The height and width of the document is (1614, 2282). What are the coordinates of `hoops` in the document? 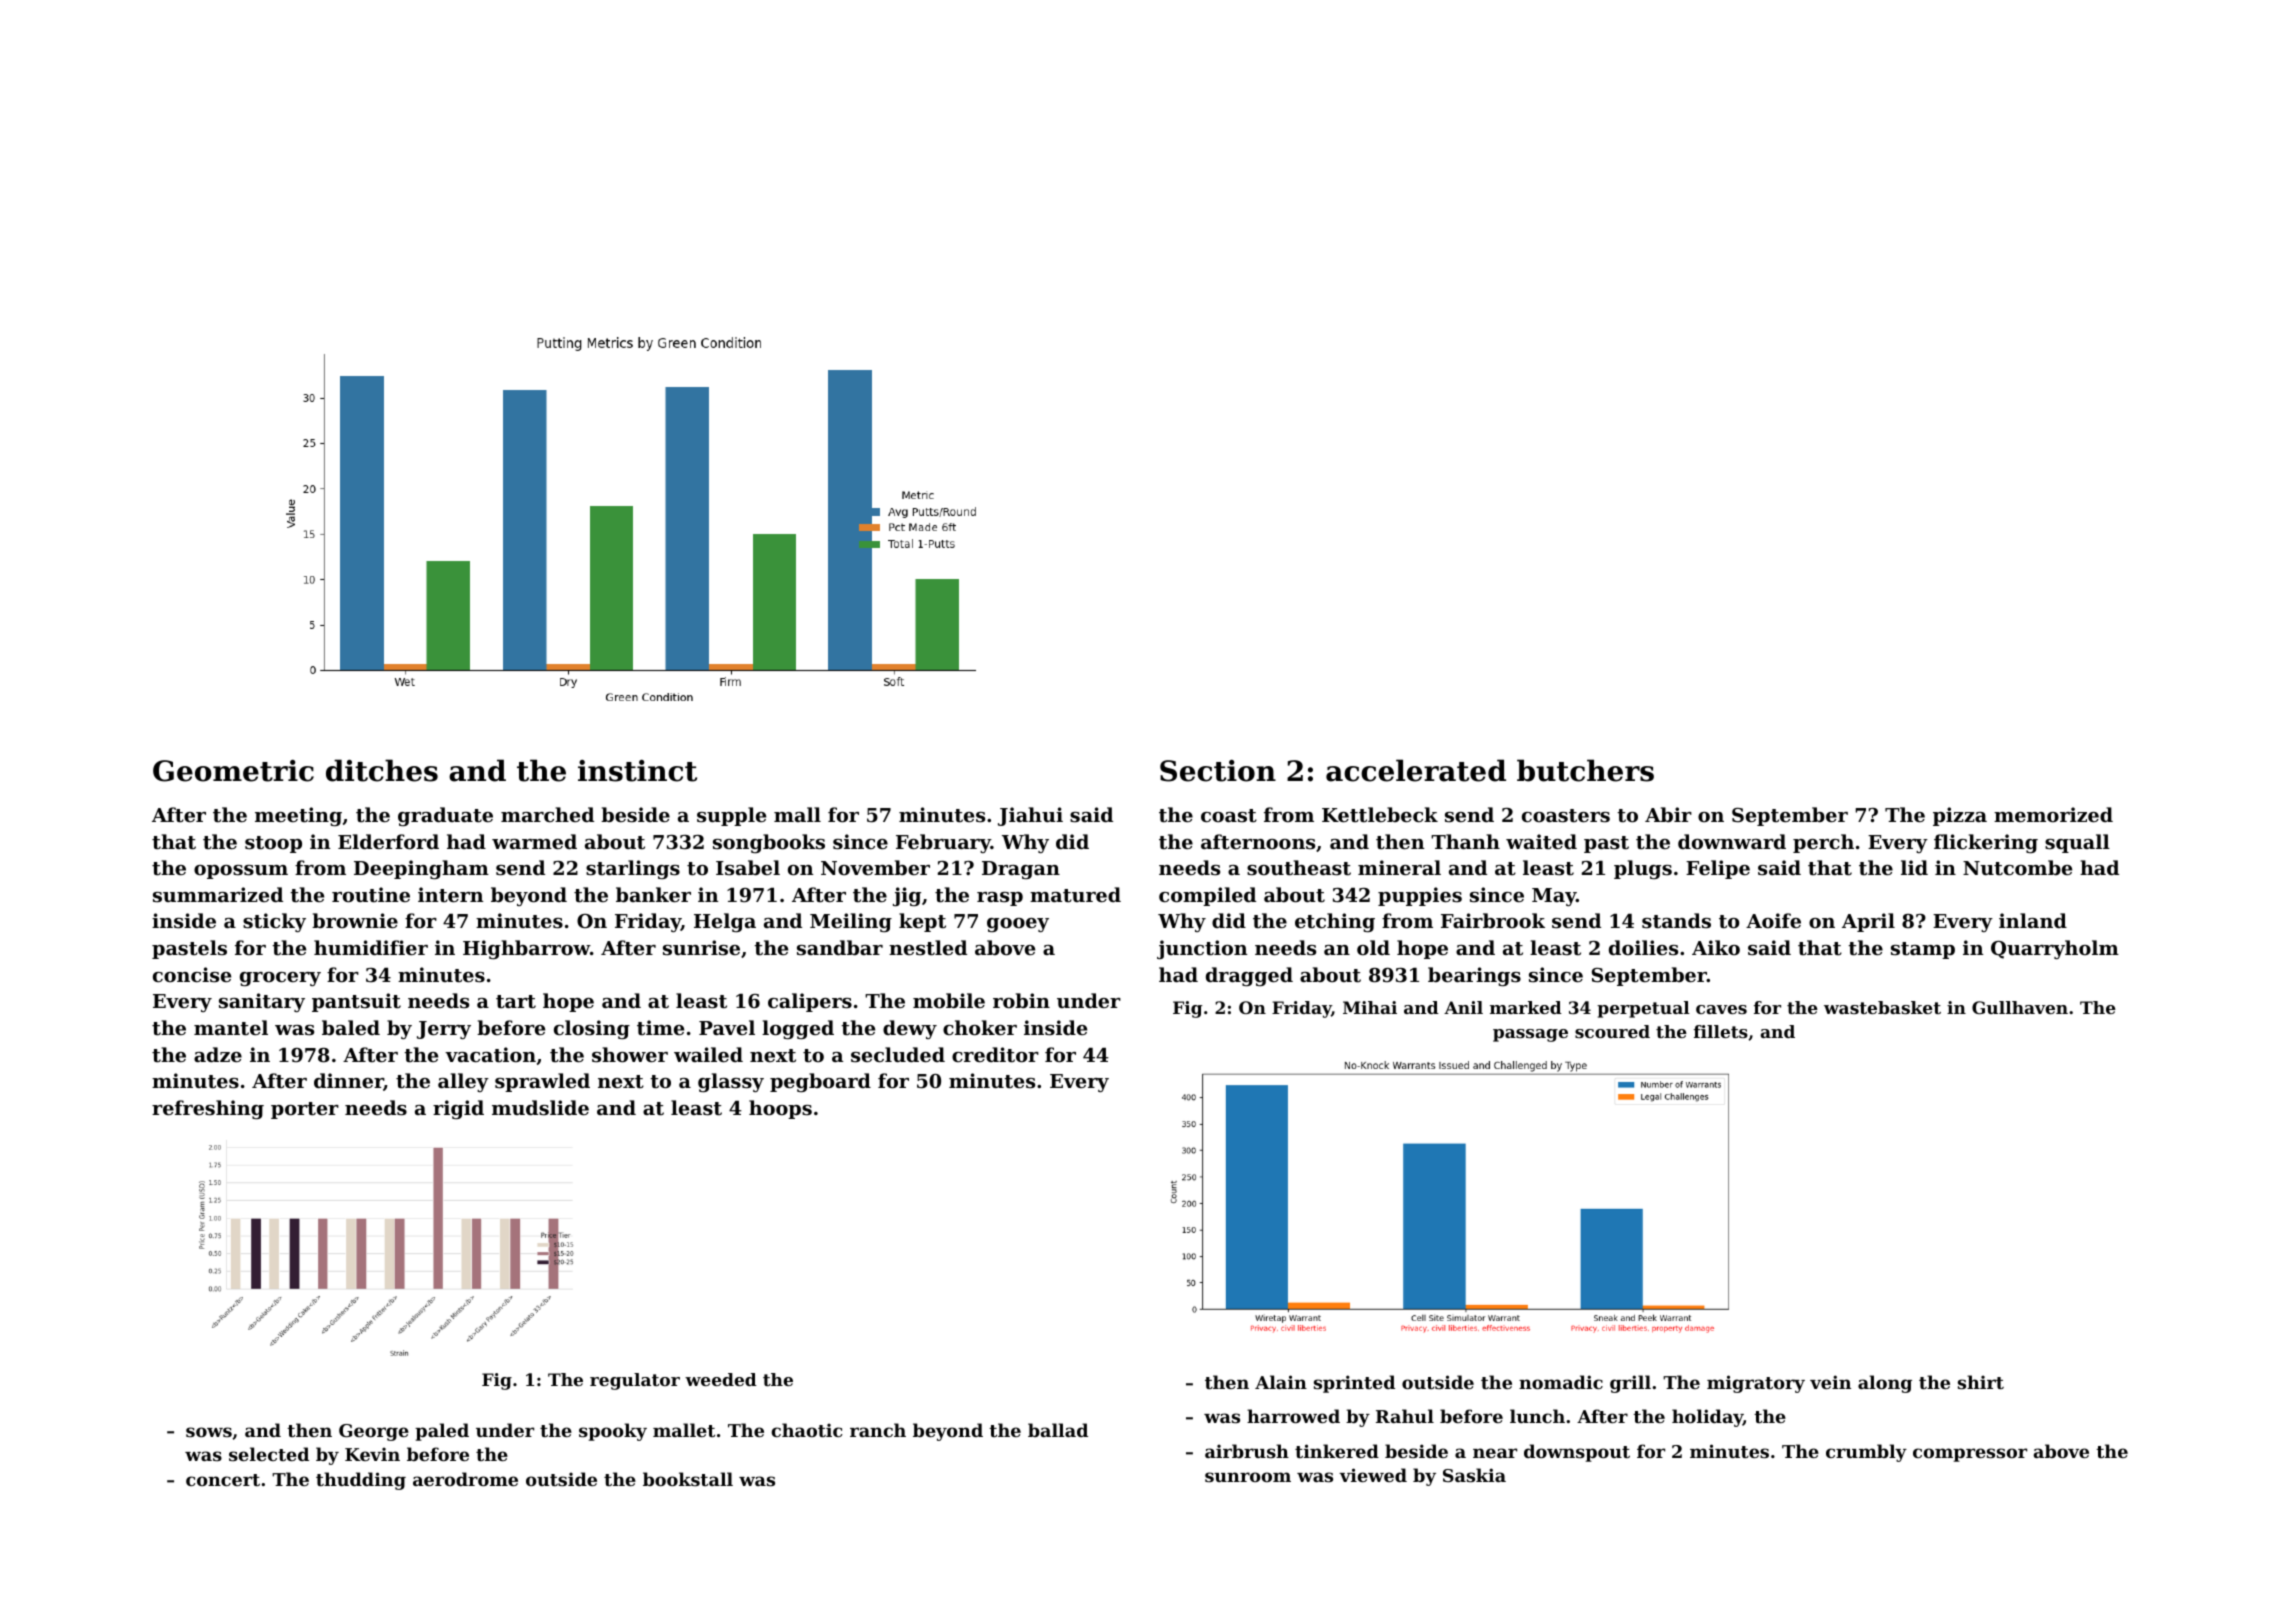 It's located at (780, 1109).
